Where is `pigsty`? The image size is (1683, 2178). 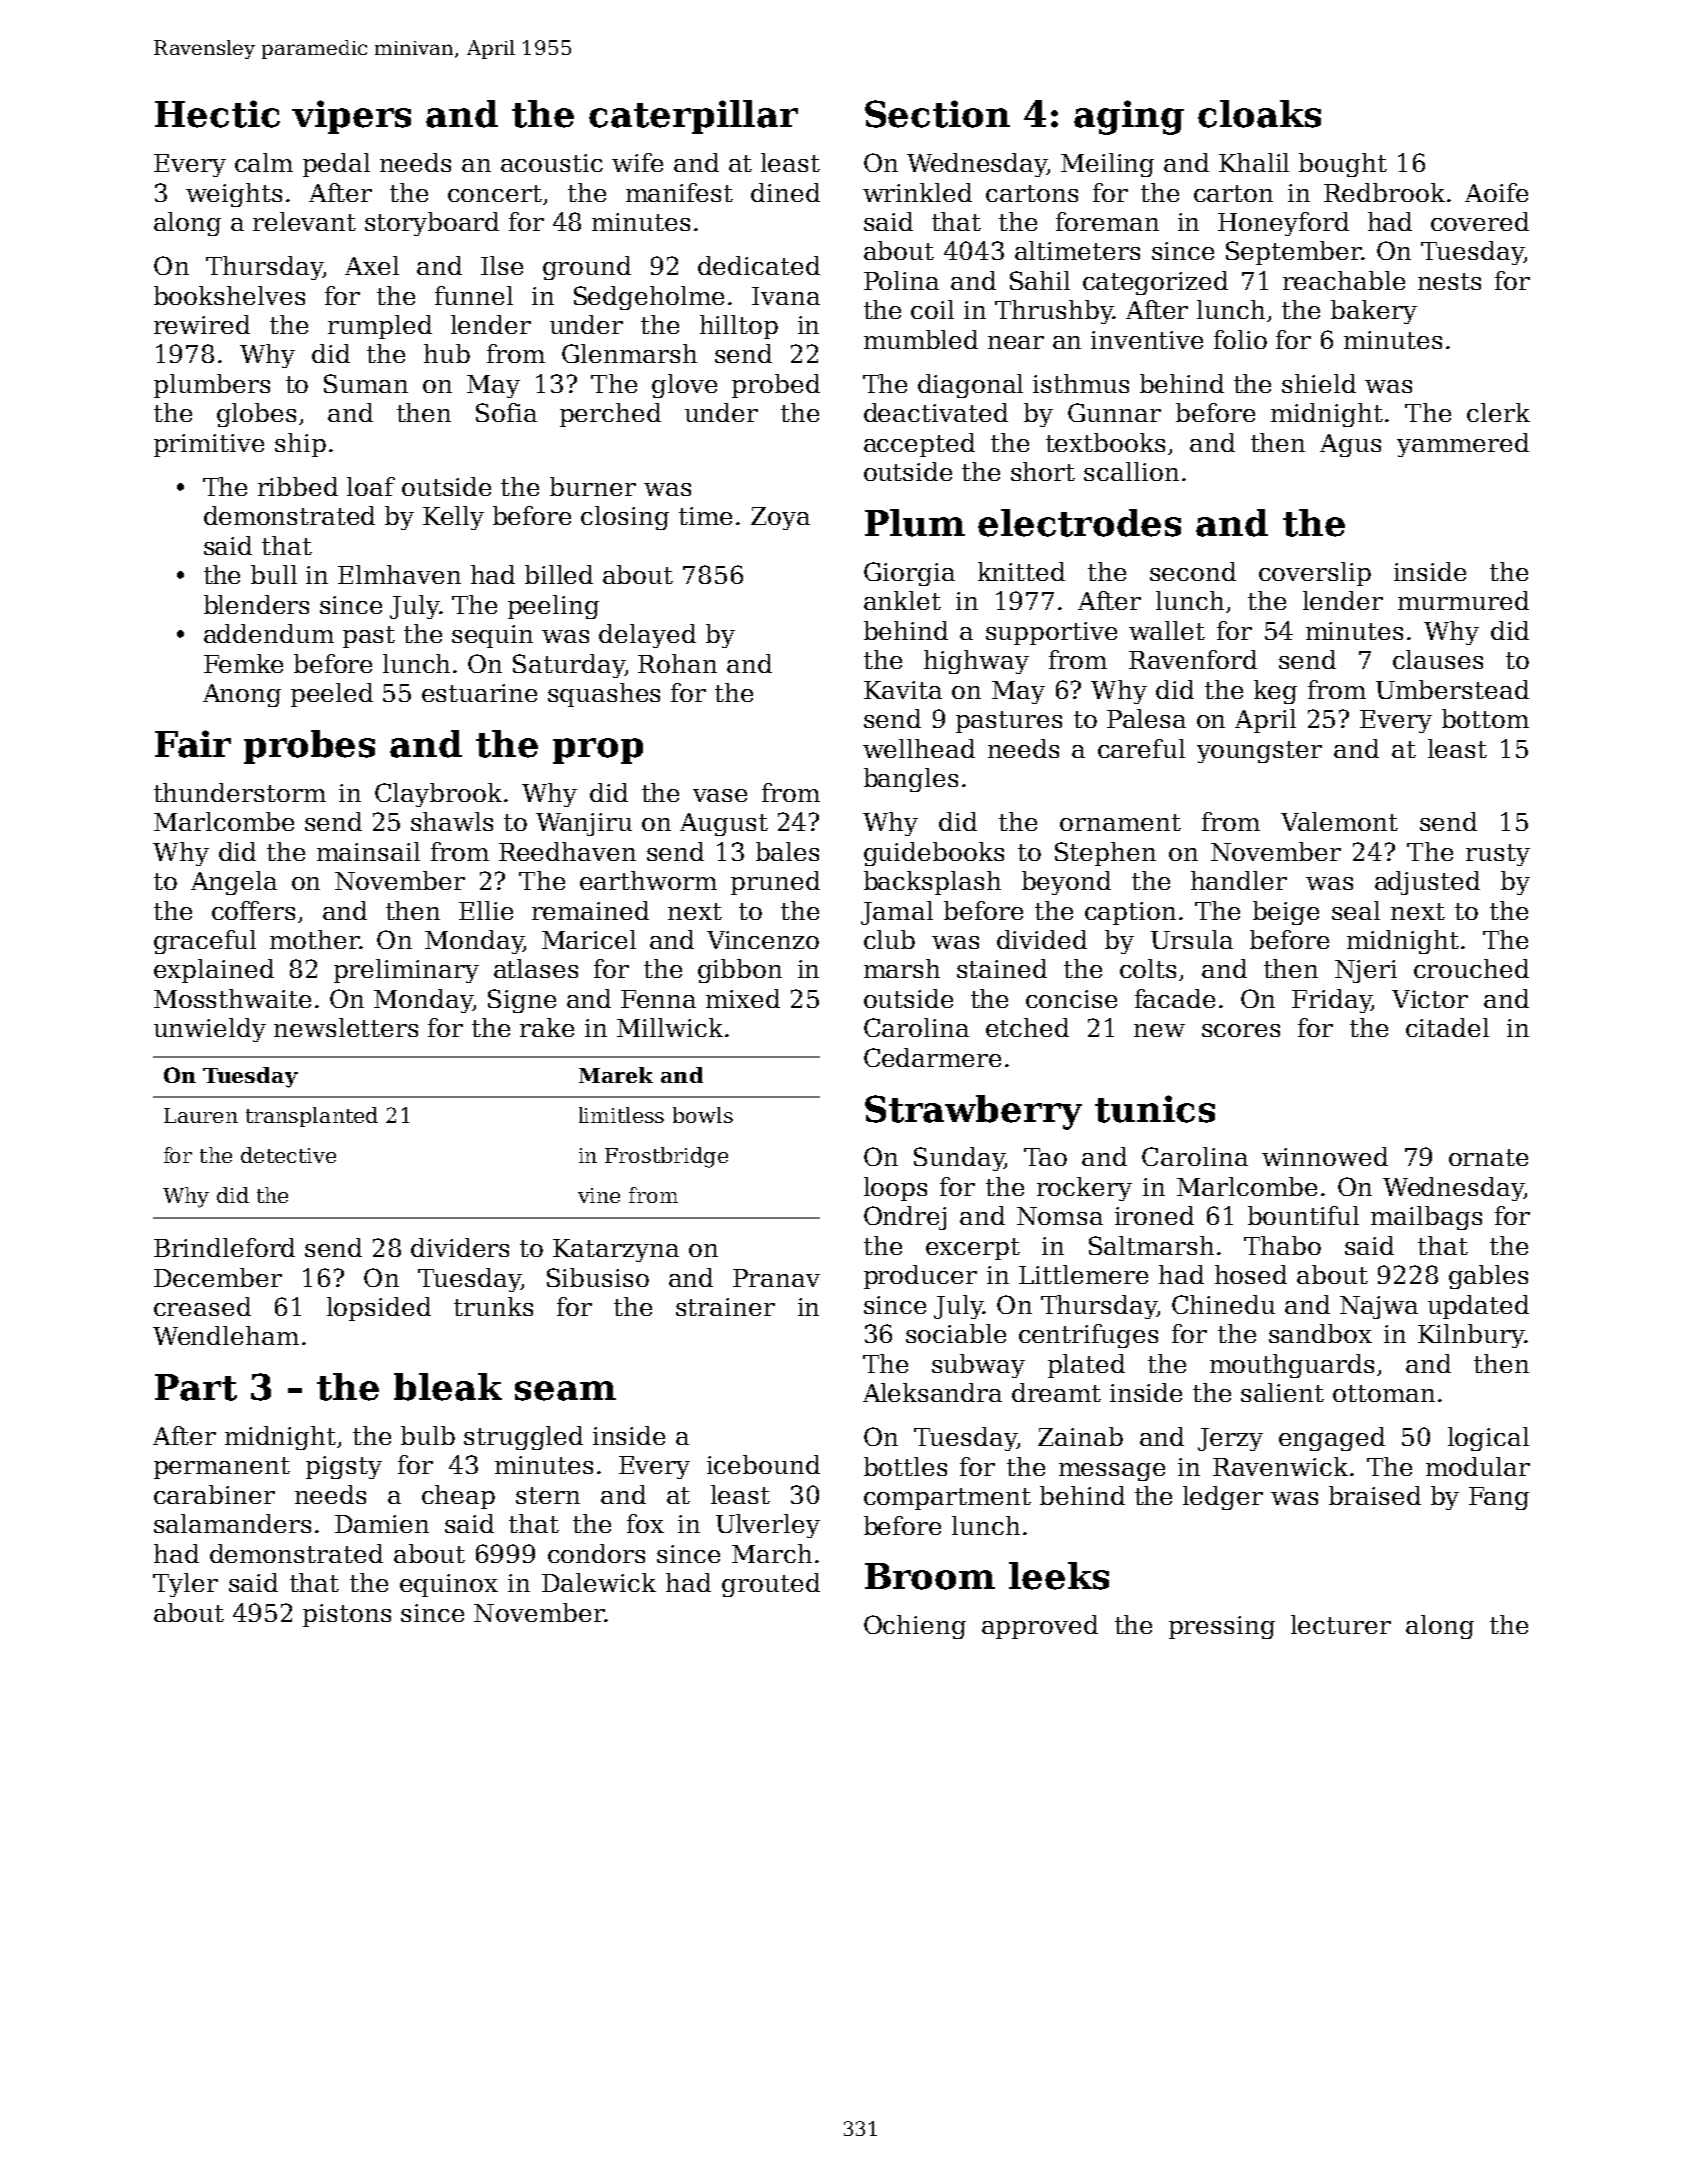
pigsty is located at coordinates (344, 1467).
